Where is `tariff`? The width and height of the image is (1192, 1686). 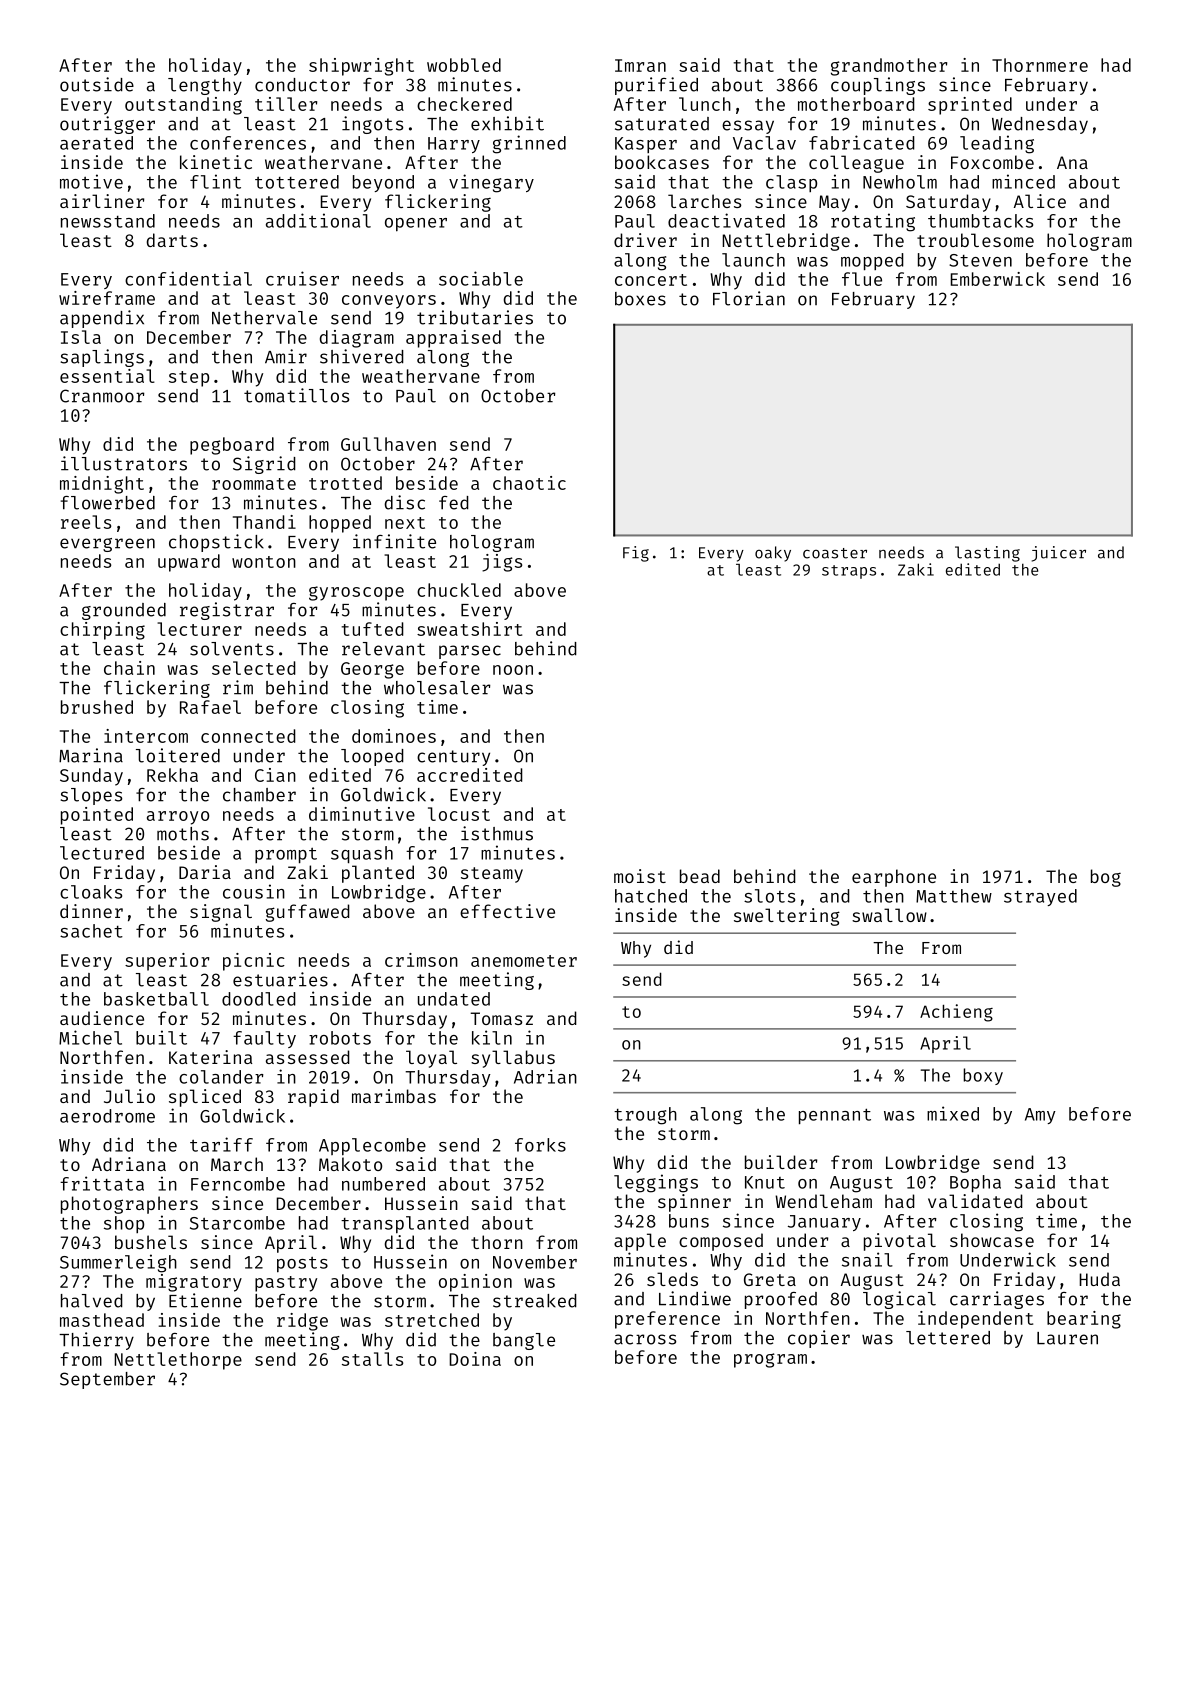 tariff is located at coordinates (221, 1144).
